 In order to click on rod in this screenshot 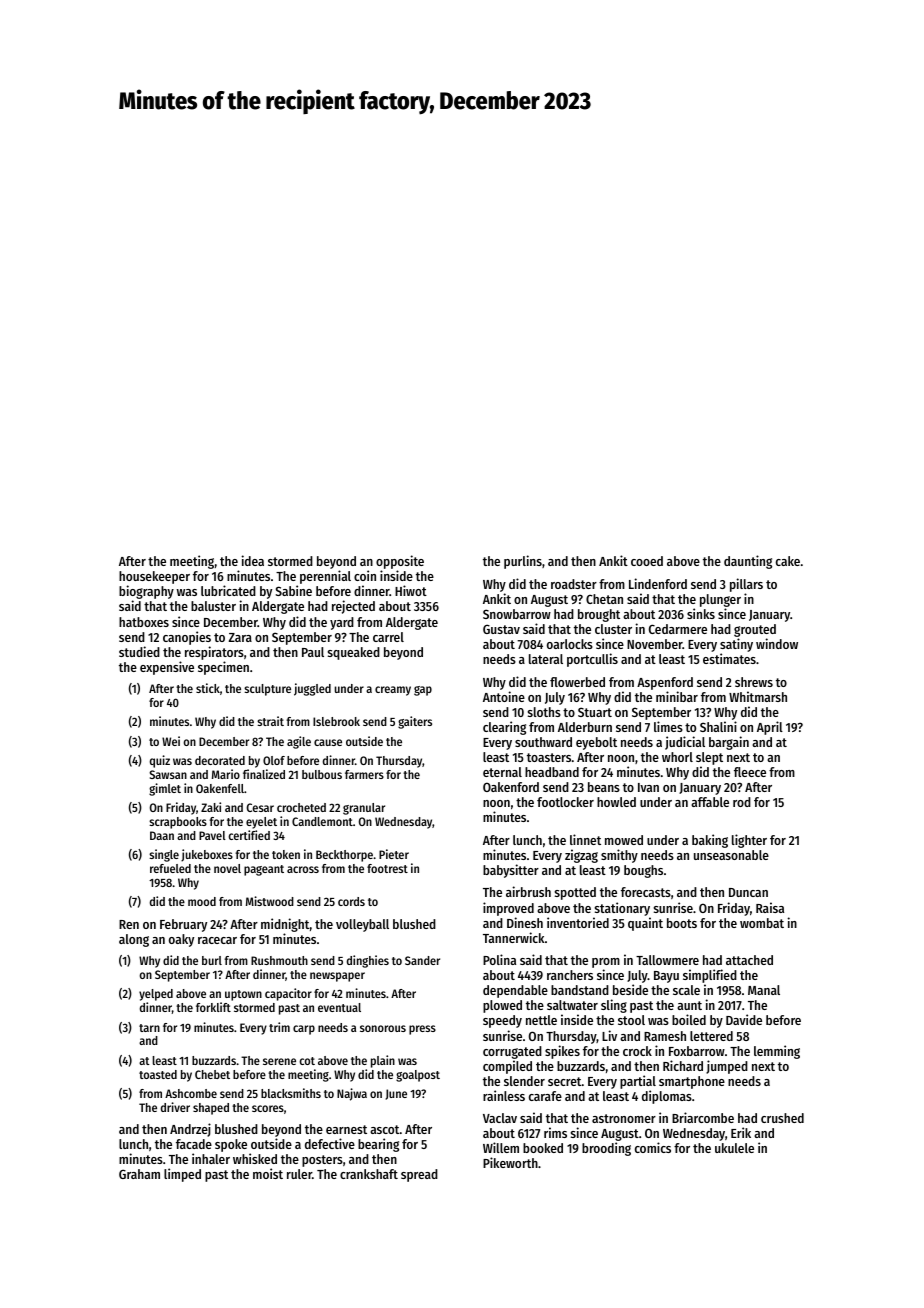, I will do `click(742, 802)`.
